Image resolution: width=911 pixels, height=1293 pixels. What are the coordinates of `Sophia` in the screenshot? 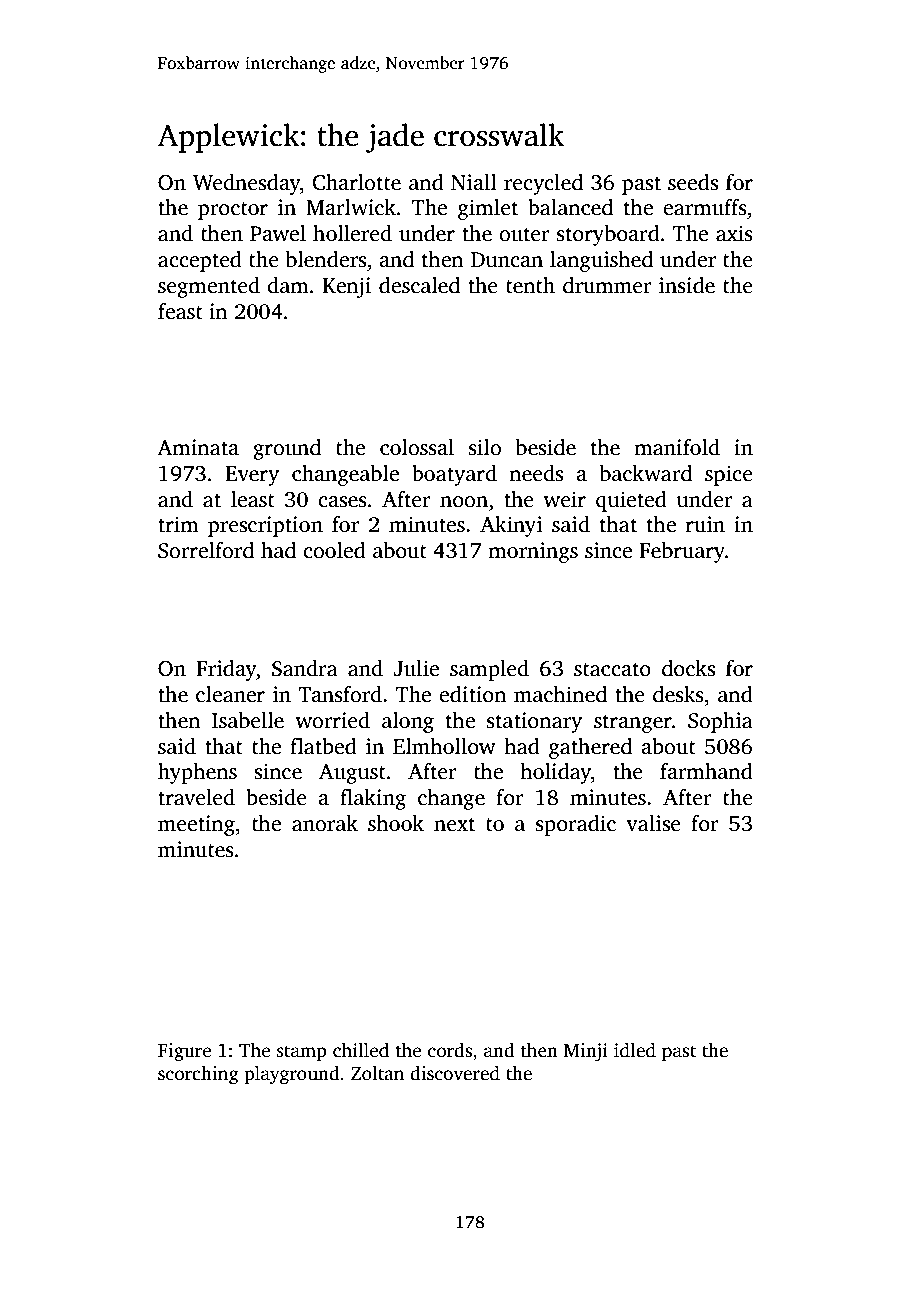 It's located at (720, 722).
